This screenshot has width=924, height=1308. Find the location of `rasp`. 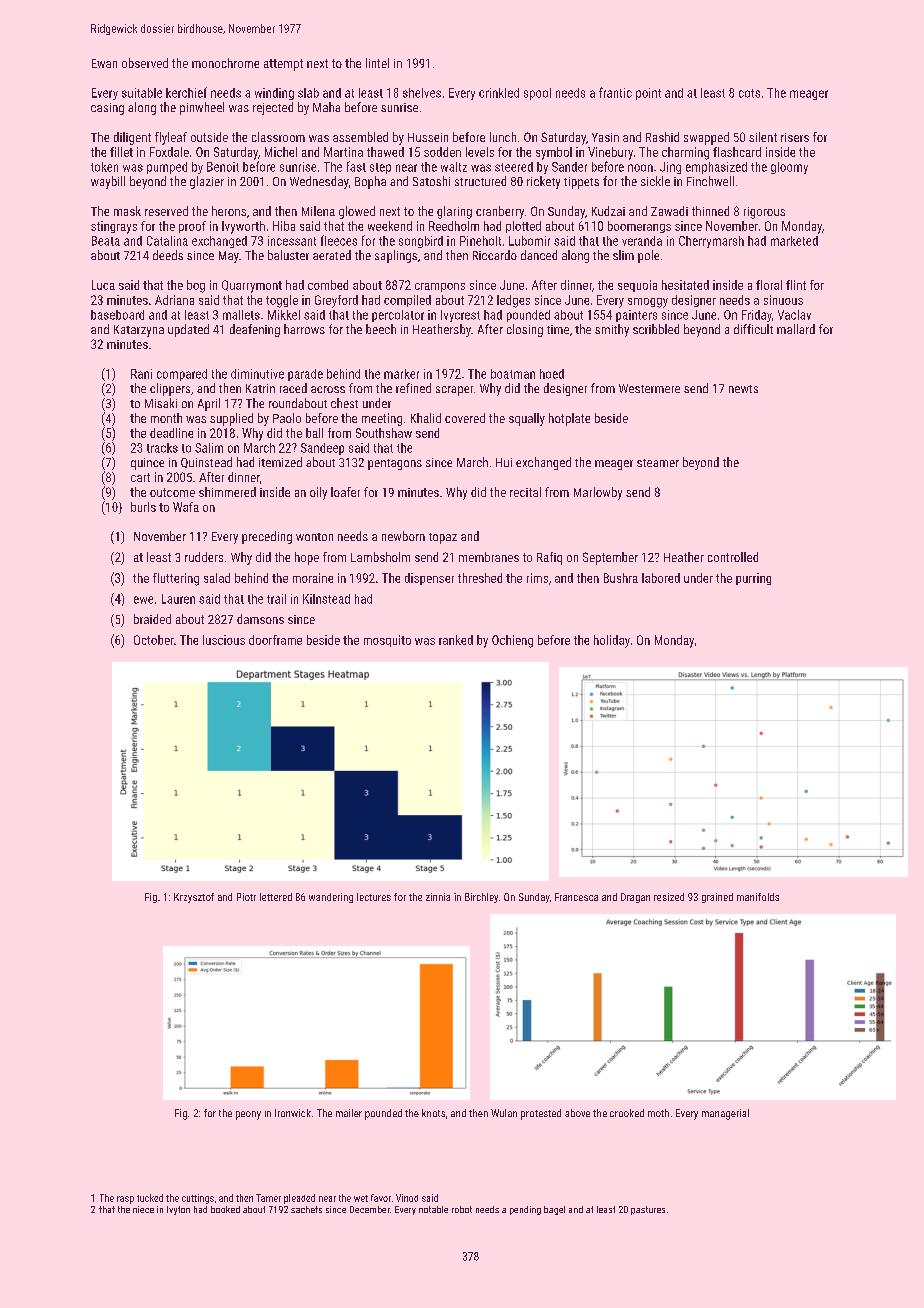

rasp is located at coordinates (125, 1200).
